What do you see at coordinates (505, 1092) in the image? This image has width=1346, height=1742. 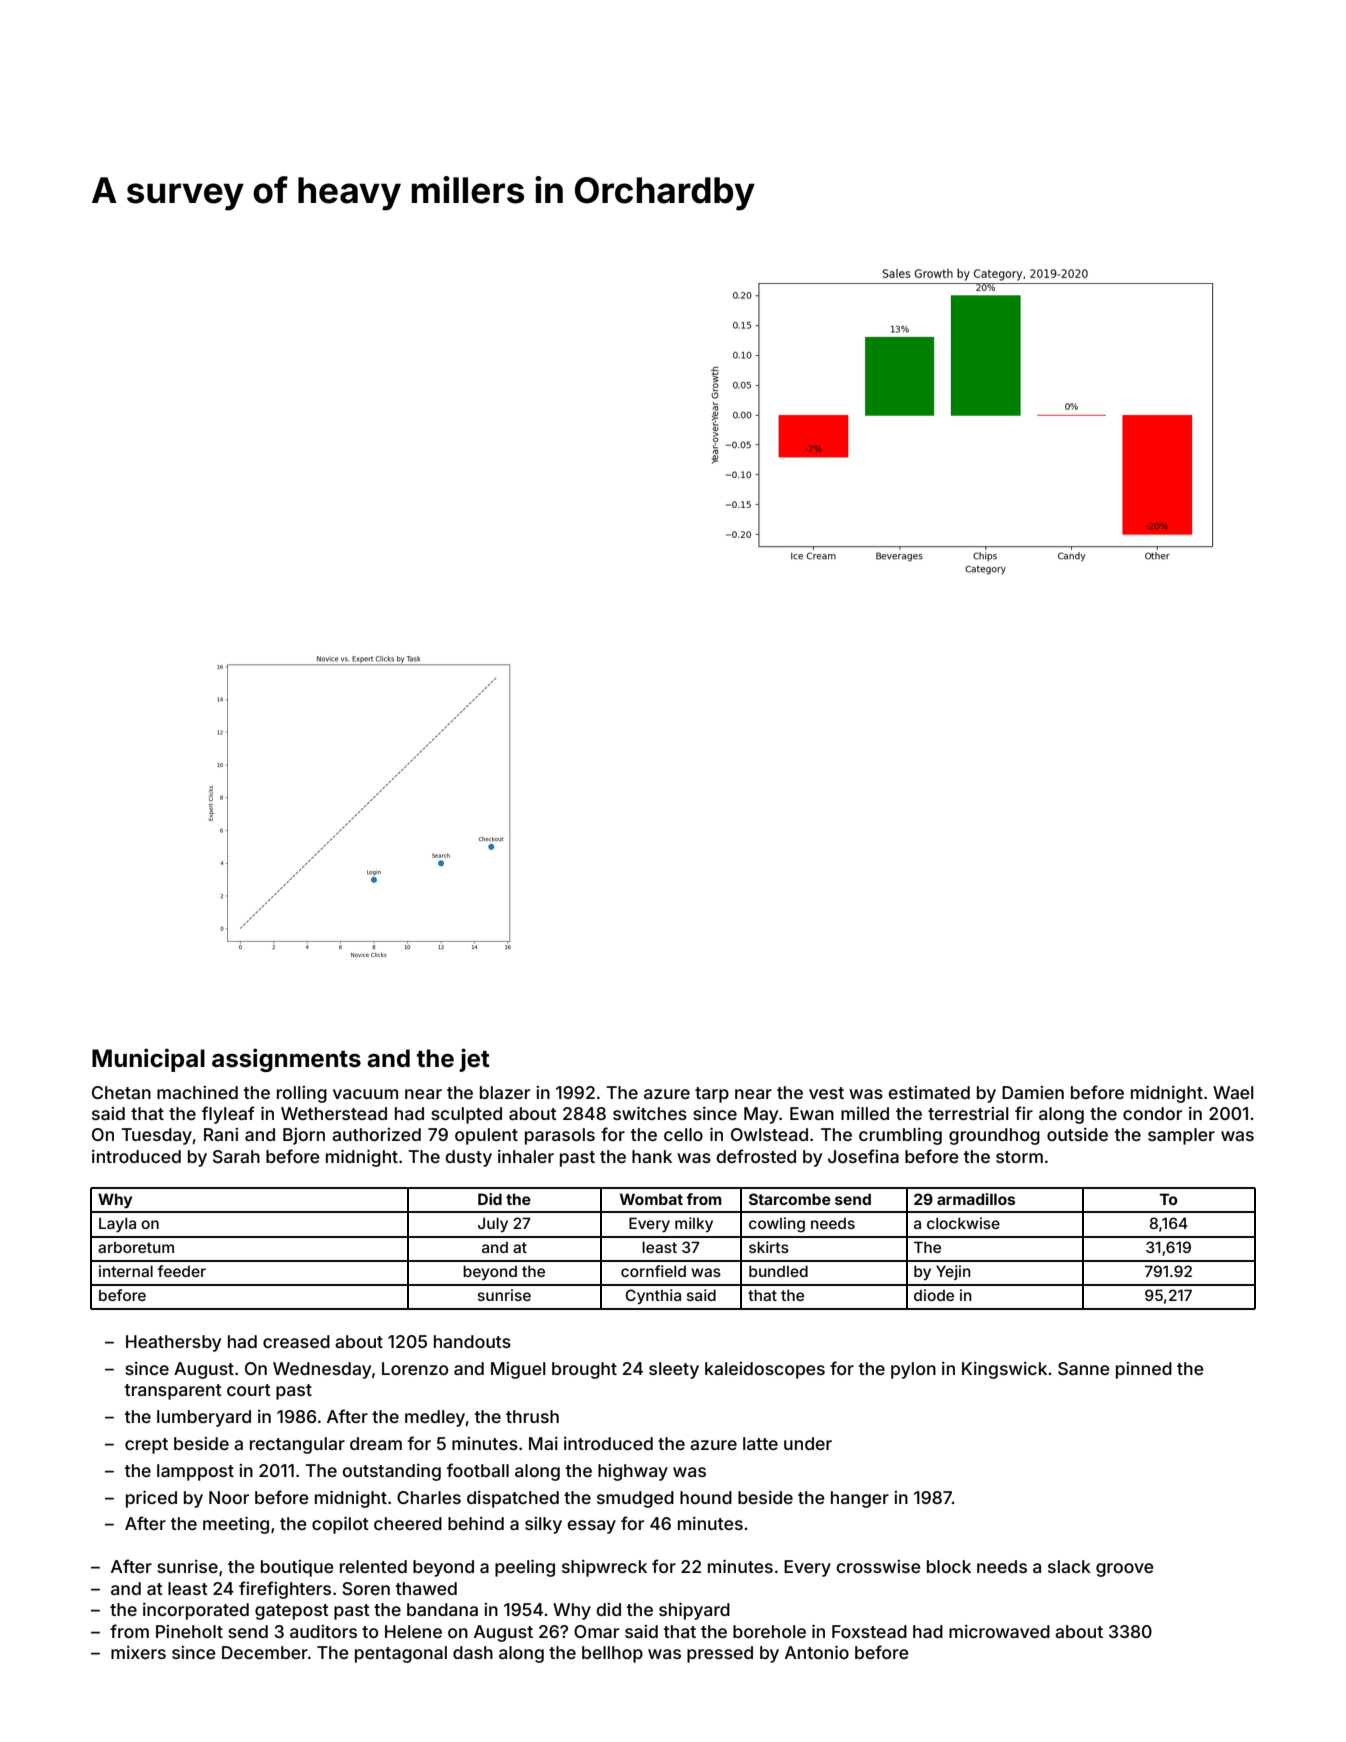 I see `blazer` at bounding box center [505, 1092].
